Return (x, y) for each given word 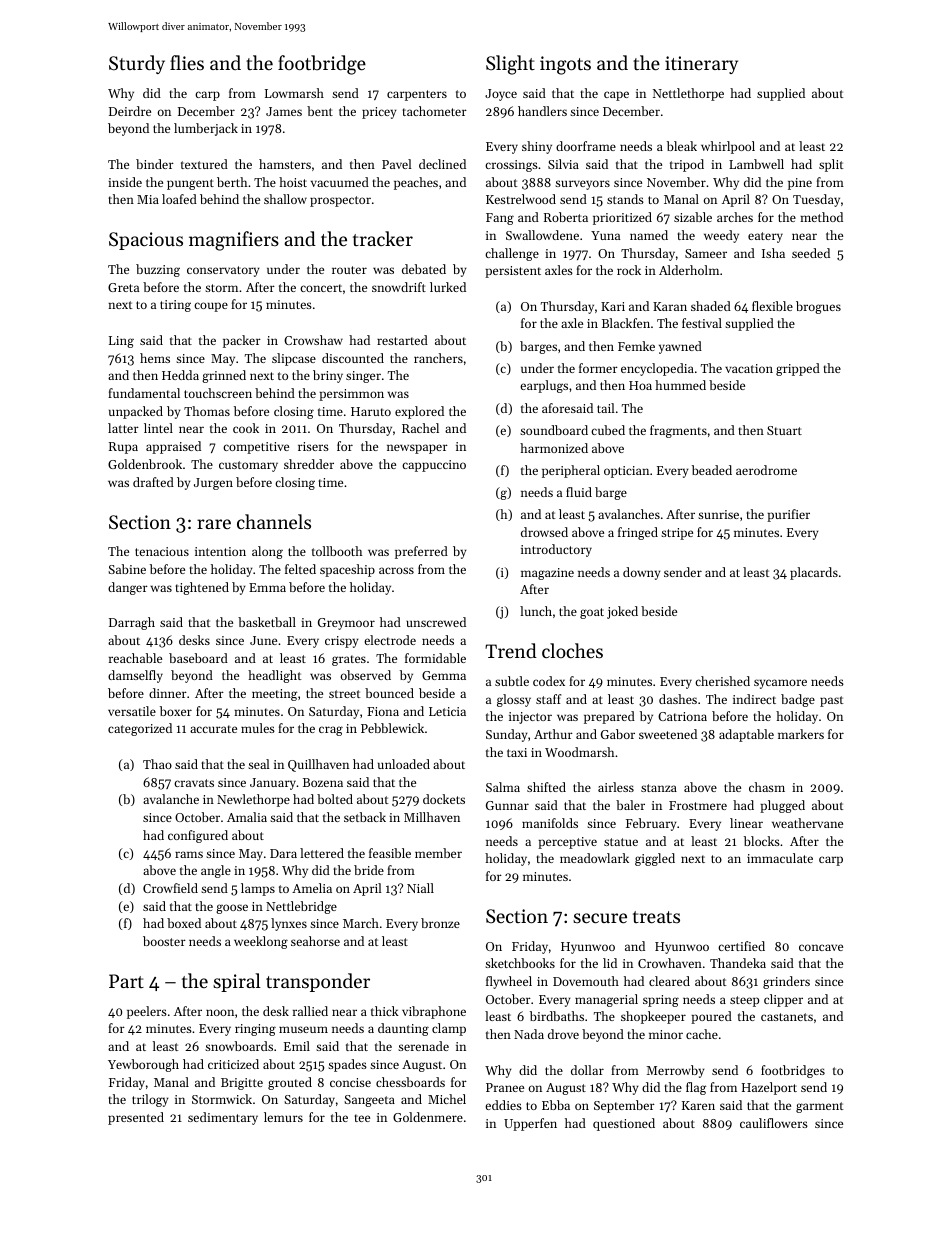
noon (220, 1012)
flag (696, 1088)
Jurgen (213, 484)
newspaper (417, 449)
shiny (537, 147)
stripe (677, 534)
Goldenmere (428, 1117)
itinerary (701, 65)
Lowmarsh (294, 93)
